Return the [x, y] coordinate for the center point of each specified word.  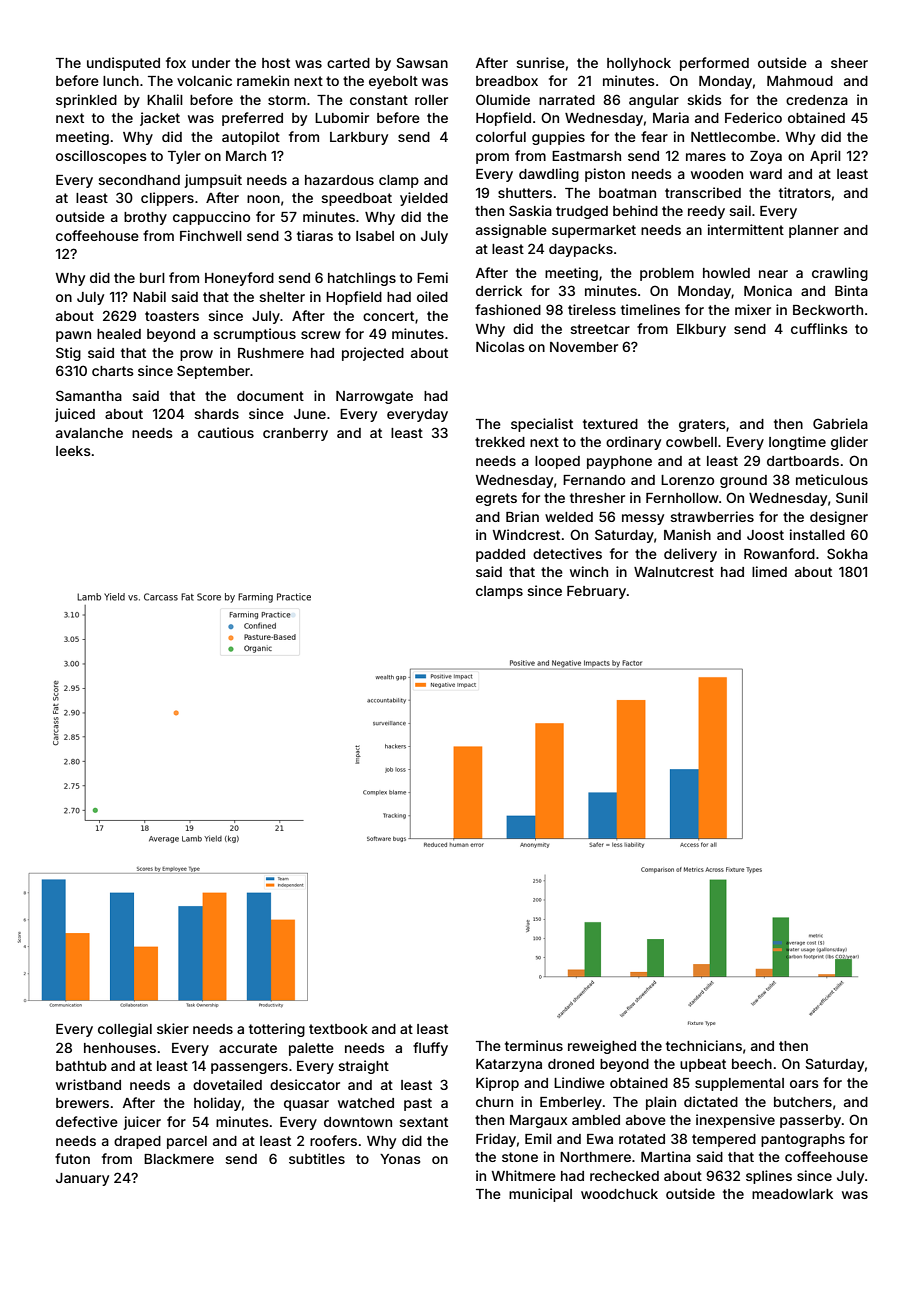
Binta [851, 290]
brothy [145, 218]
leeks [73, 451]
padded [500, 555]
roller [431, 100]
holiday [217, 1104]
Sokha [847, 553]
